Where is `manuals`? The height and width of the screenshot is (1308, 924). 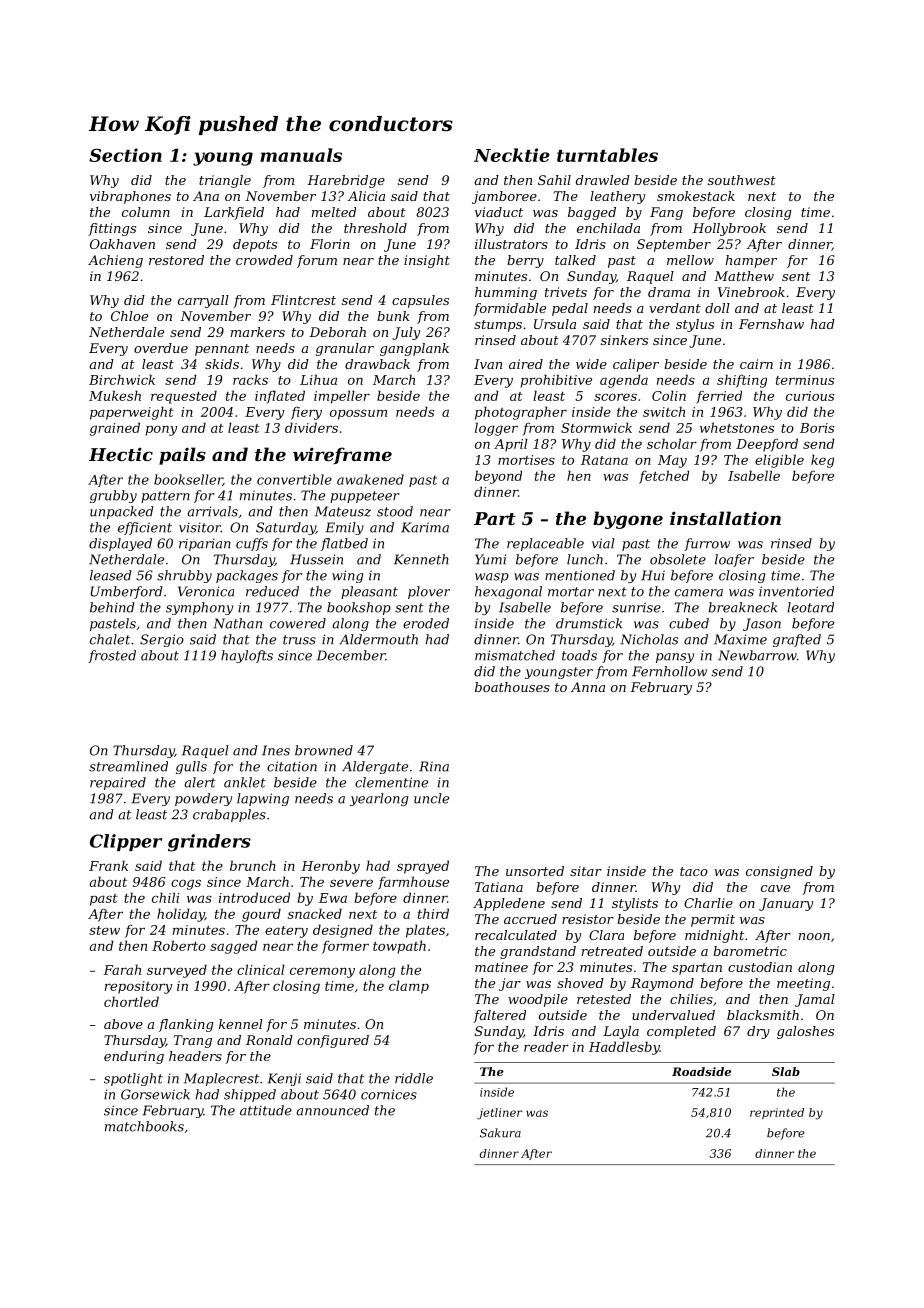 manuals is located at coordinates (301, 155).
